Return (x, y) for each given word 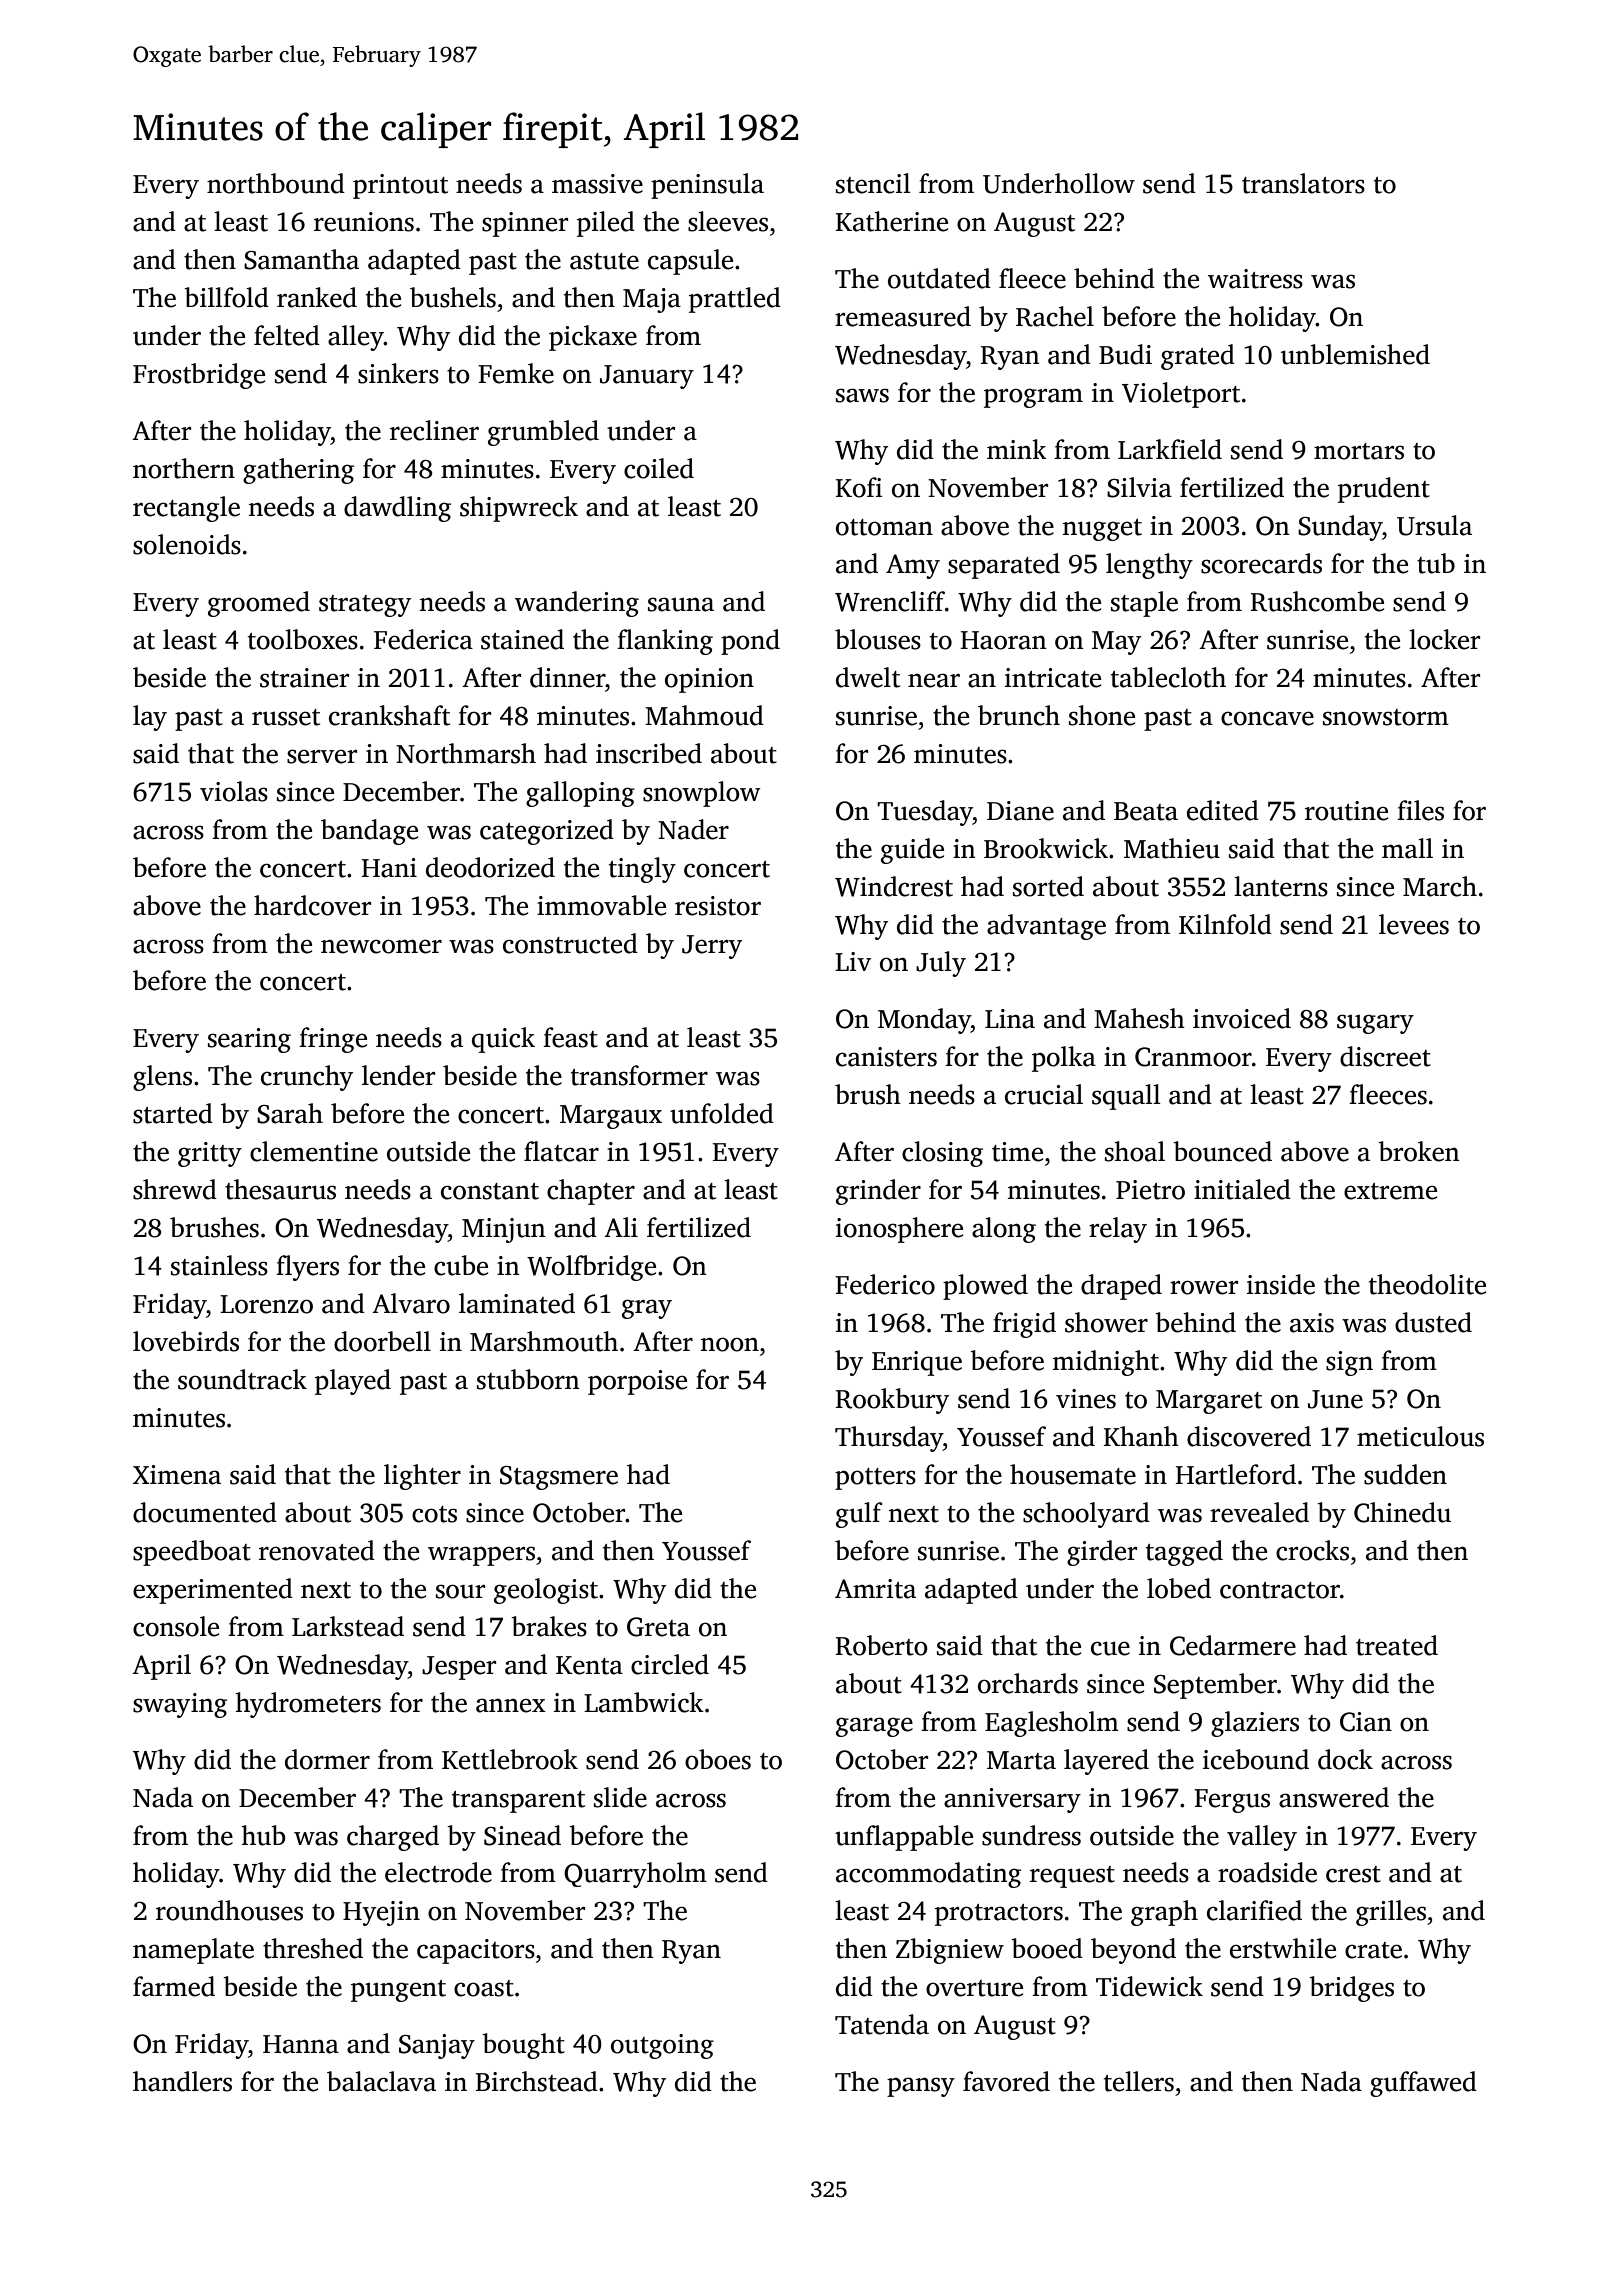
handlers (182, 2081)
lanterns (1281, 886)
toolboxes (303, 639)
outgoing (662, 2046)
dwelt (868, 677)
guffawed (1423, 2084)
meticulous (1420, 1436)
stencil (873, 183)
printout (400, 186)
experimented (213, 1591)
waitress (1255, 279)
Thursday (889, 1439)
